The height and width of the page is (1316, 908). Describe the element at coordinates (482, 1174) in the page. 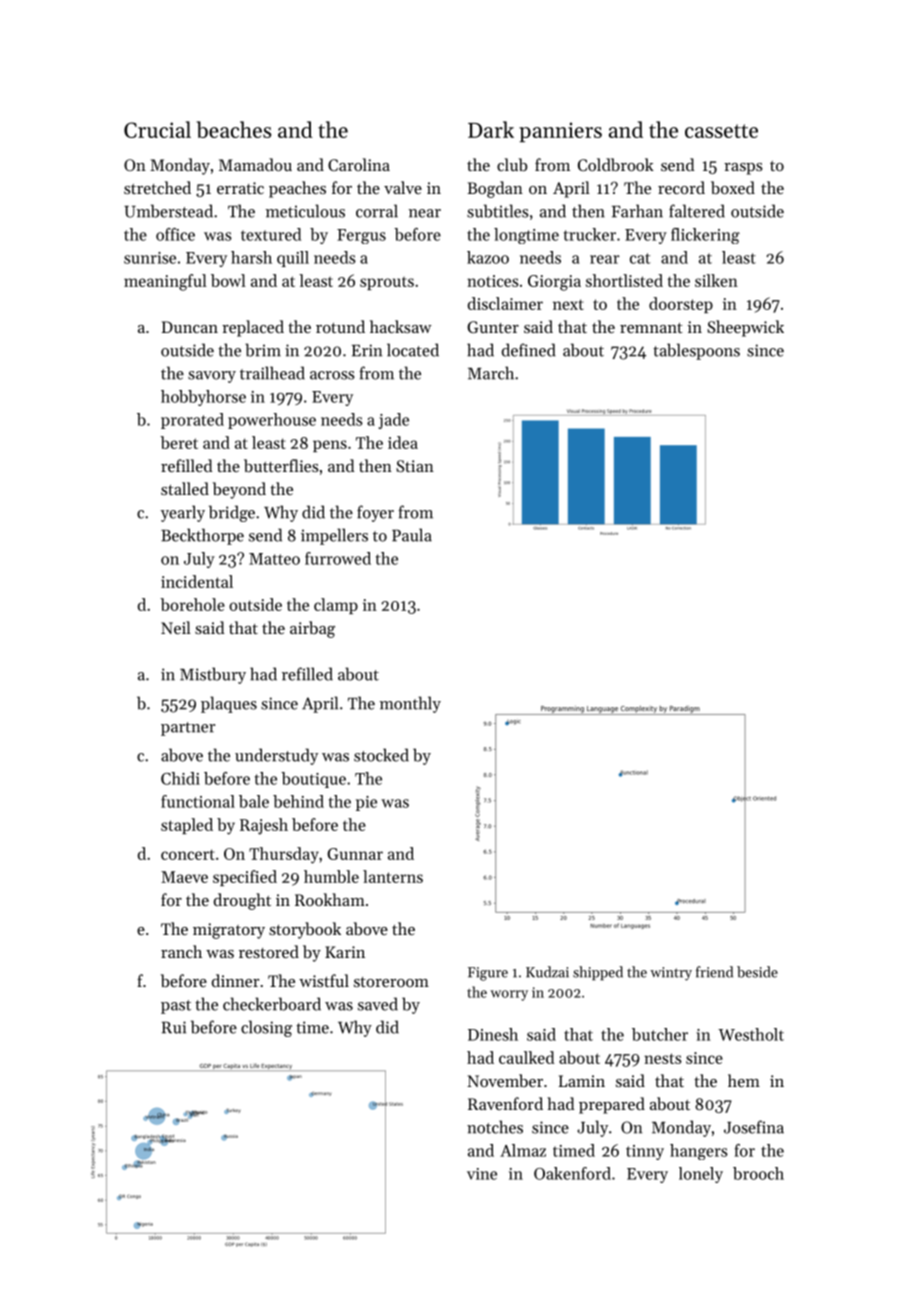

I see `vine` at that location.
